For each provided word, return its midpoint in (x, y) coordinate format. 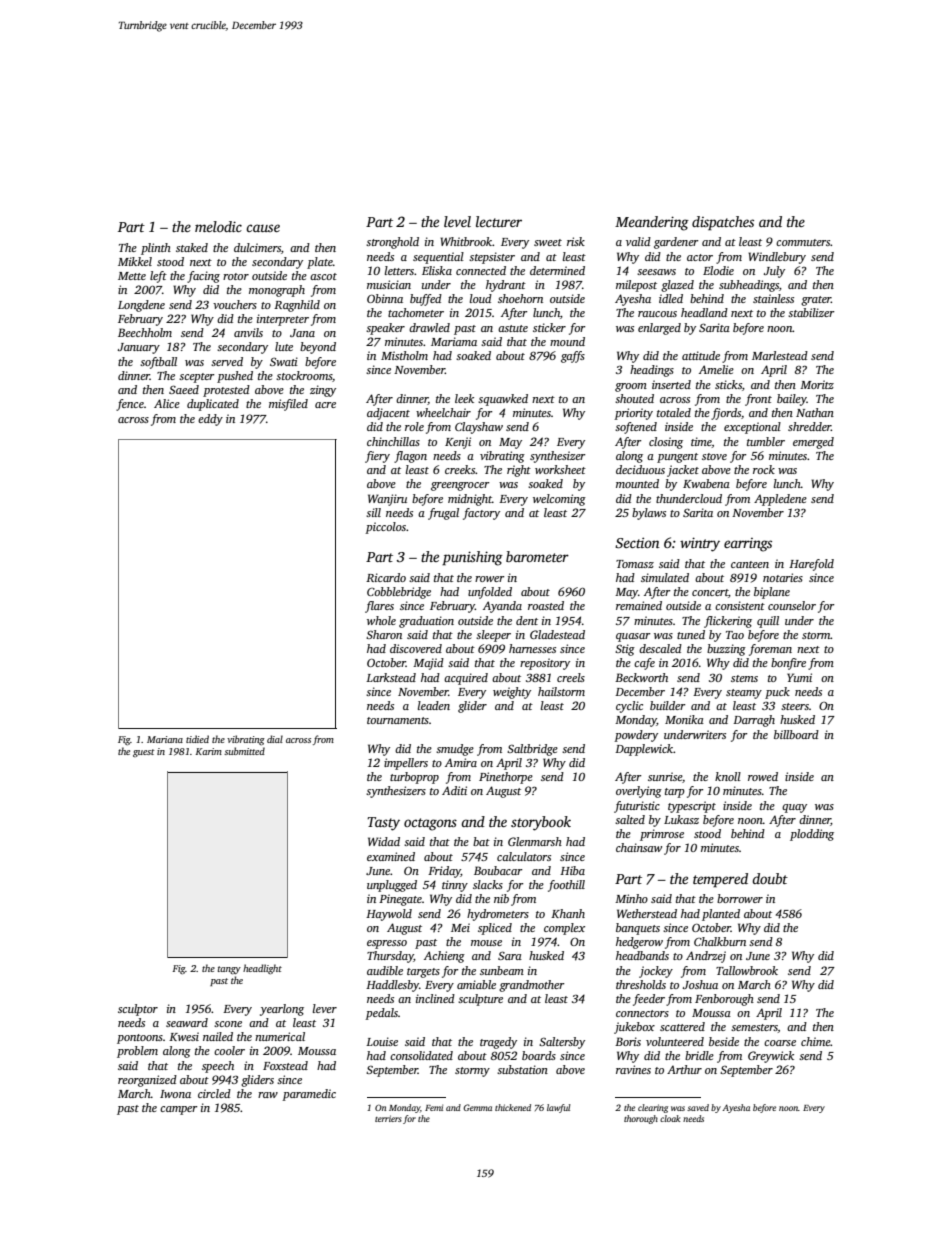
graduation (426, 622)
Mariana (165, 739)
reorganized (147, 1081)
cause (263, 228)
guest (144, 753)
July (774, 272)
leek (464, 398)
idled (671, 298)
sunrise (665, 776)
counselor (792, 605)
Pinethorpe (506, 778)
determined (557, 270)
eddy (210, 420)
